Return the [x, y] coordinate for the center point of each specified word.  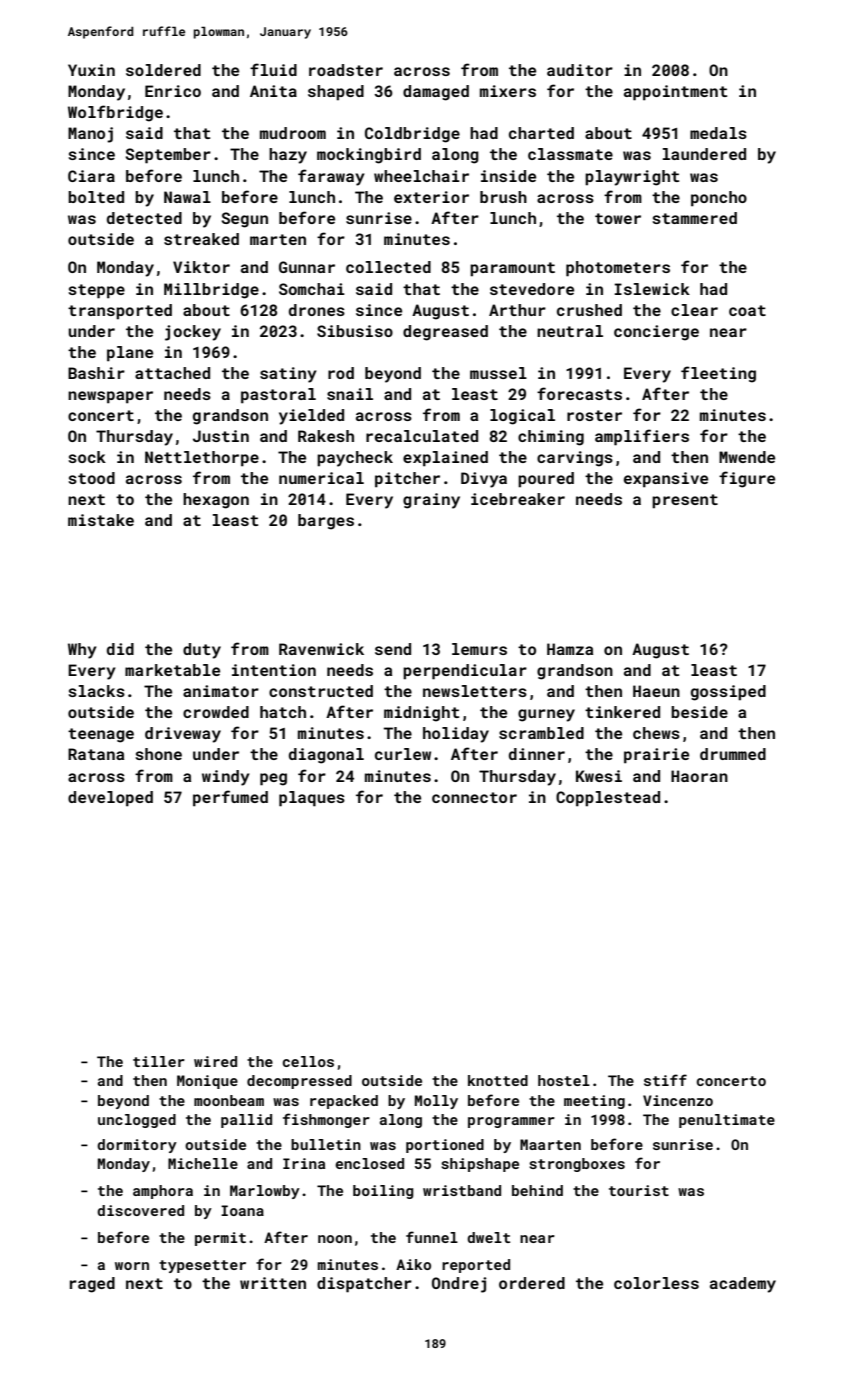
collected [388, 267]
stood [91, 478]
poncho [719, 199]
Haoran [699, 776]
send [393, 649]
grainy [431, 501]
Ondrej [459, 1285]
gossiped [728, 693]
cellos [308, 1061]
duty [202, 651]
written [273, 1283]
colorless [656, 1283]
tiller [159, 1061]
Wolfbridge [115, 113]
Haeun [656, 691]
